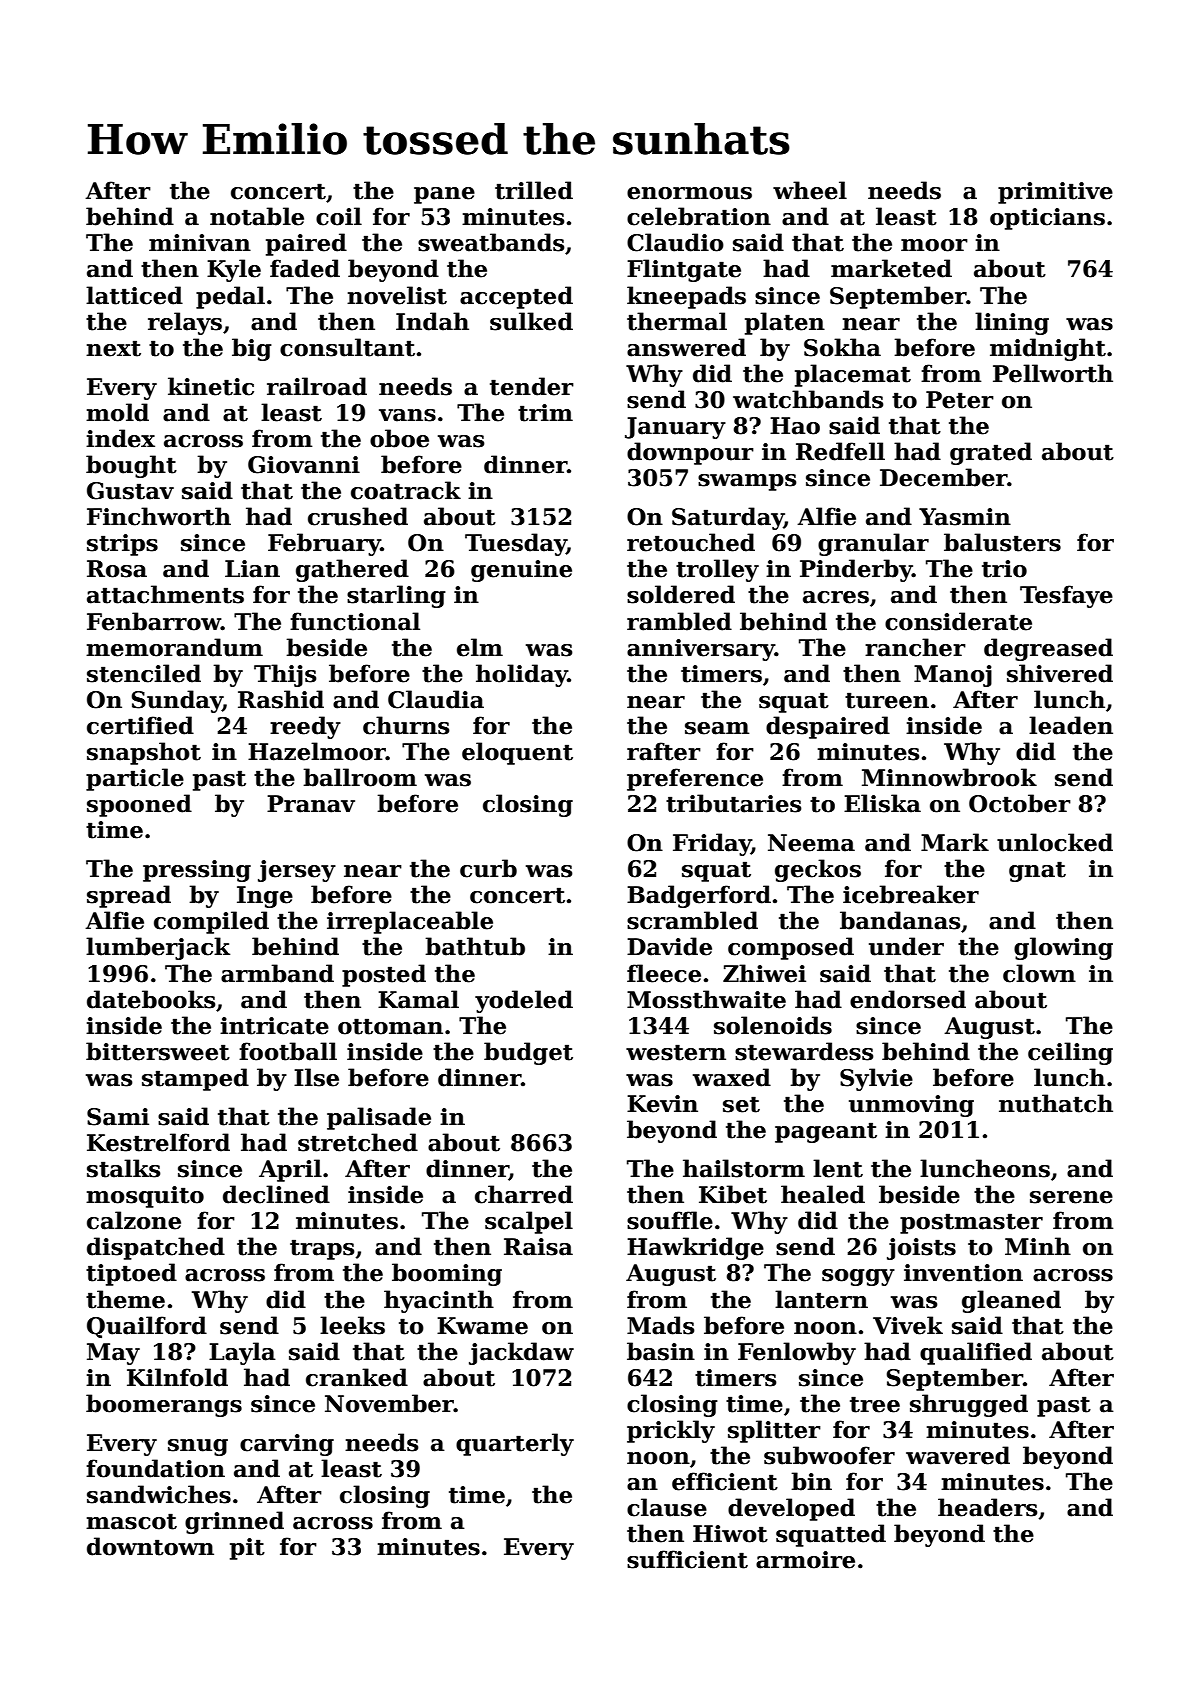  I want to click on notable, so click(257, 216).
